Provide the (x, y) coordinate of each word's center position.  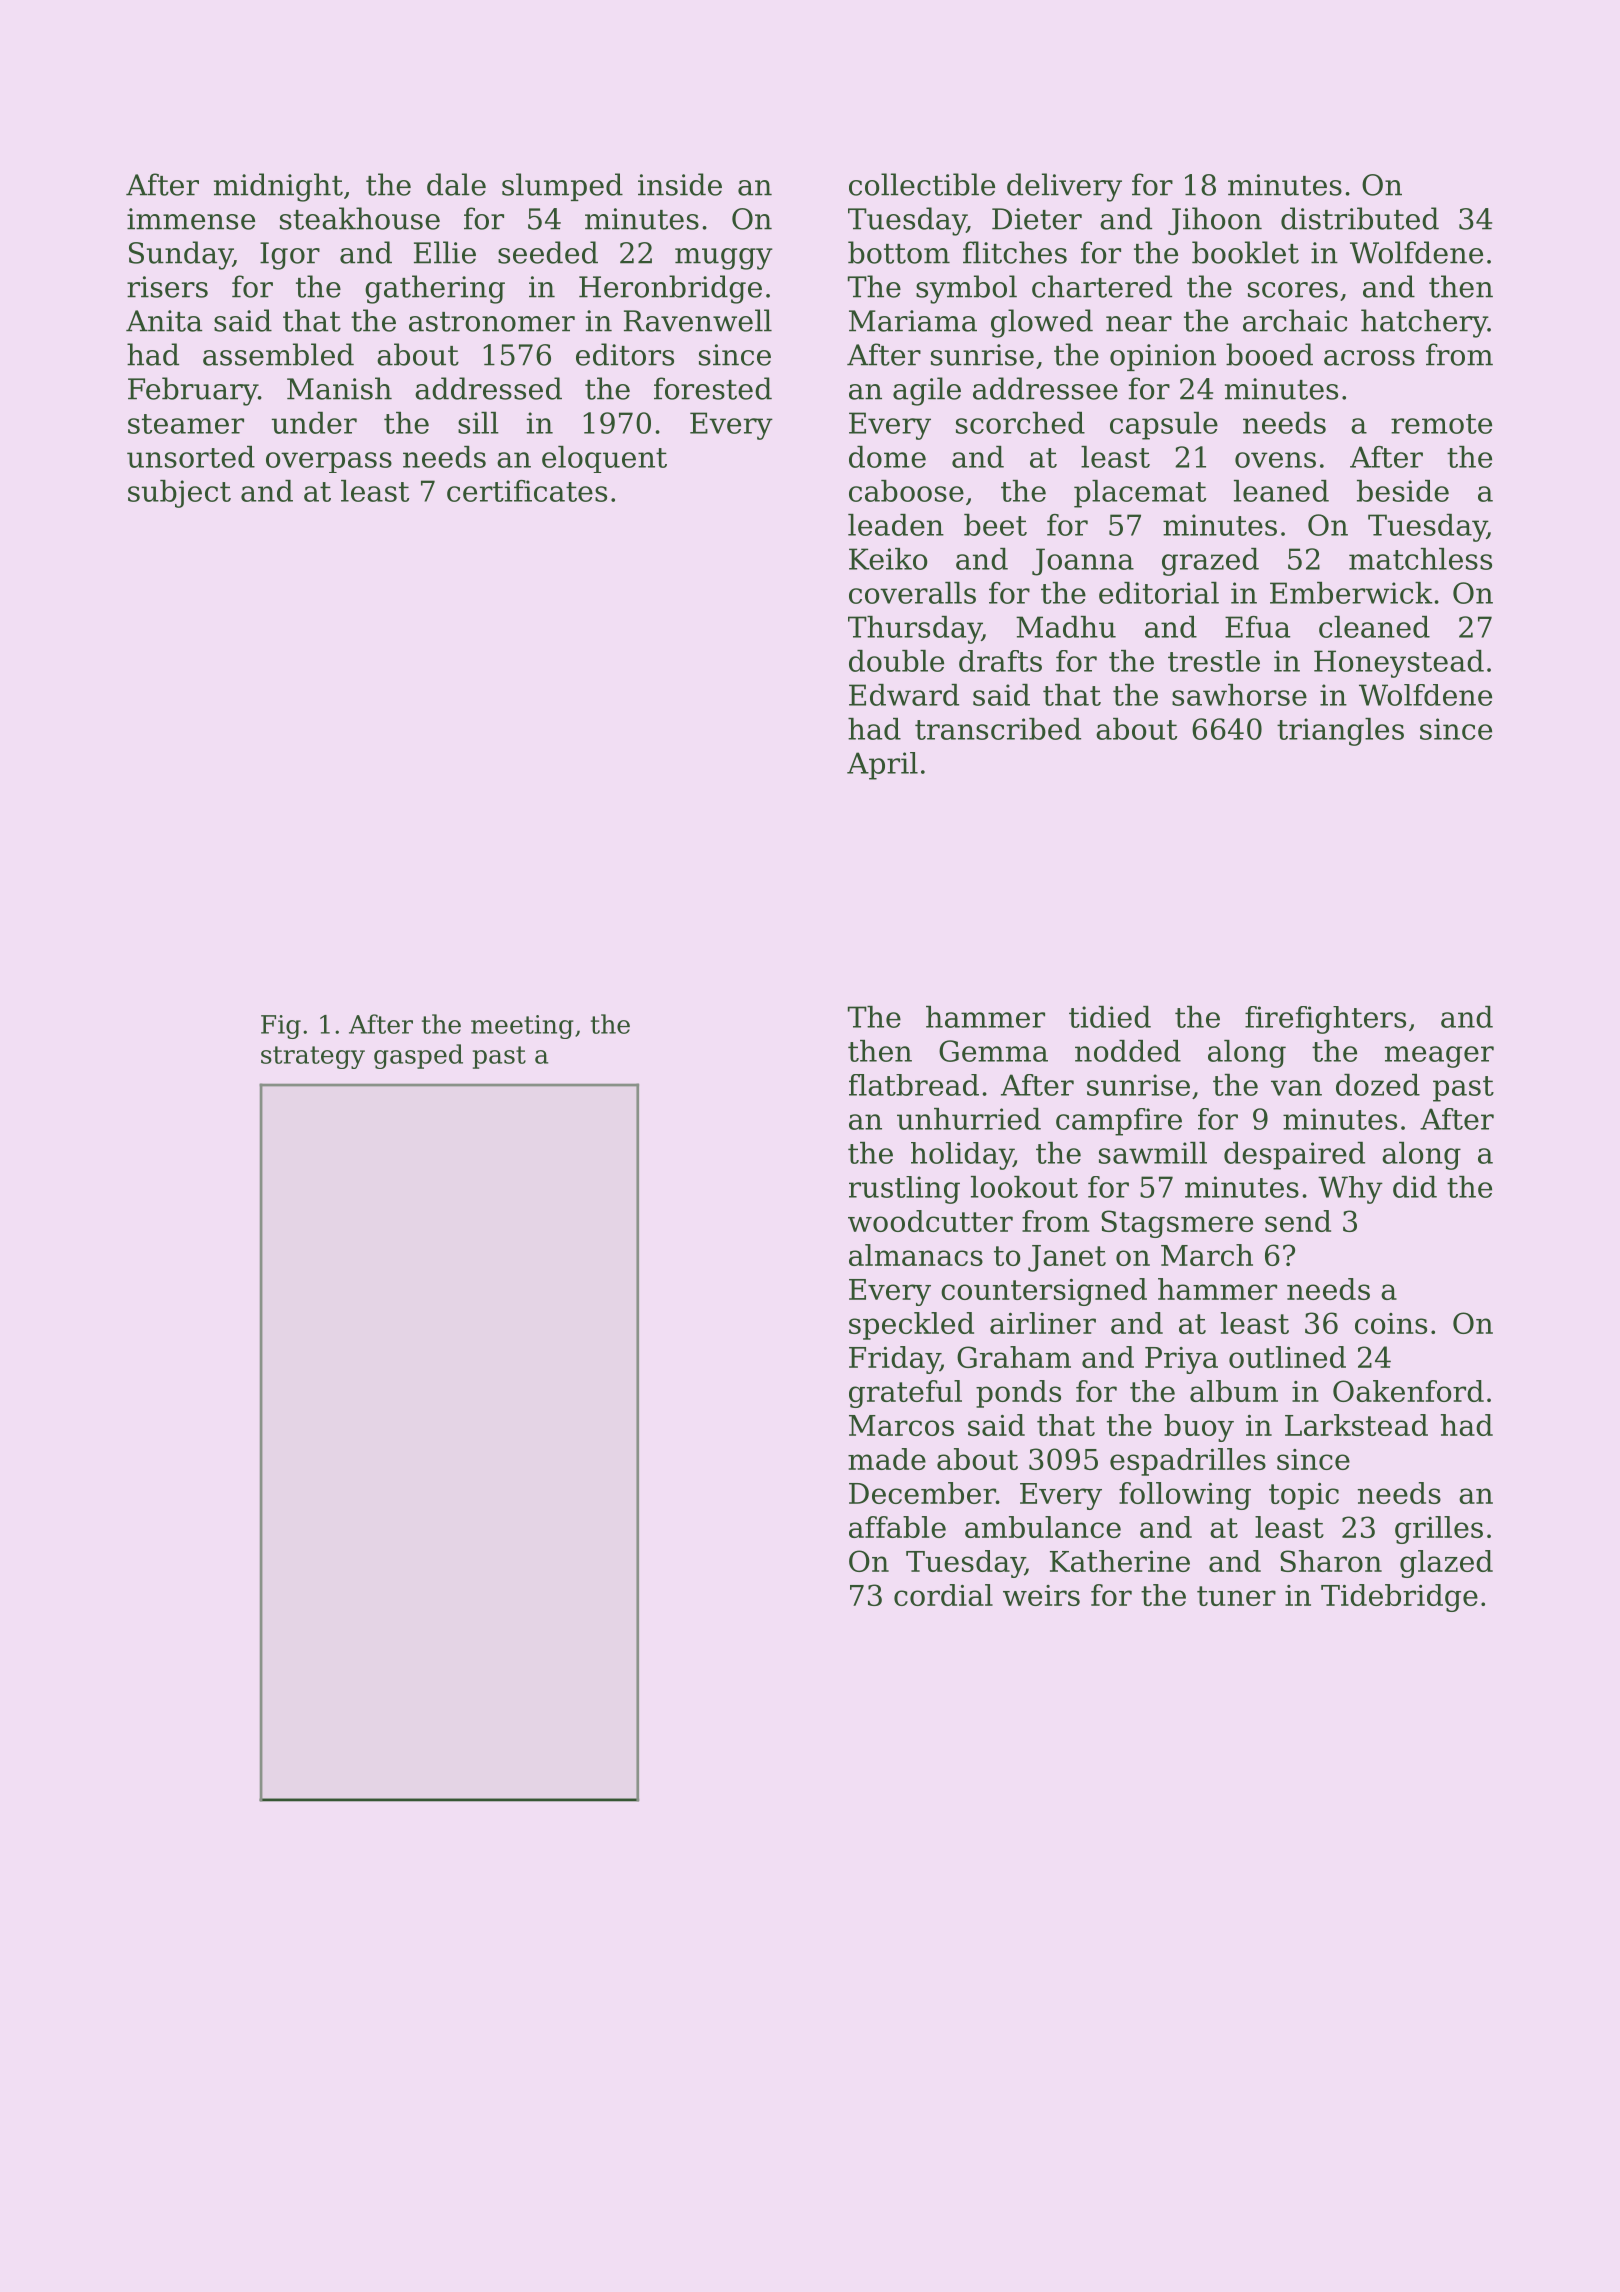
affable (897, 1527)
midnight (278, 187)
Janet (1067, 1258)
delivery (1064, 187)
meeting (522, 1027)
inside (680, 184)
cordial (943, 1595)
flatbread (914, 1085)
